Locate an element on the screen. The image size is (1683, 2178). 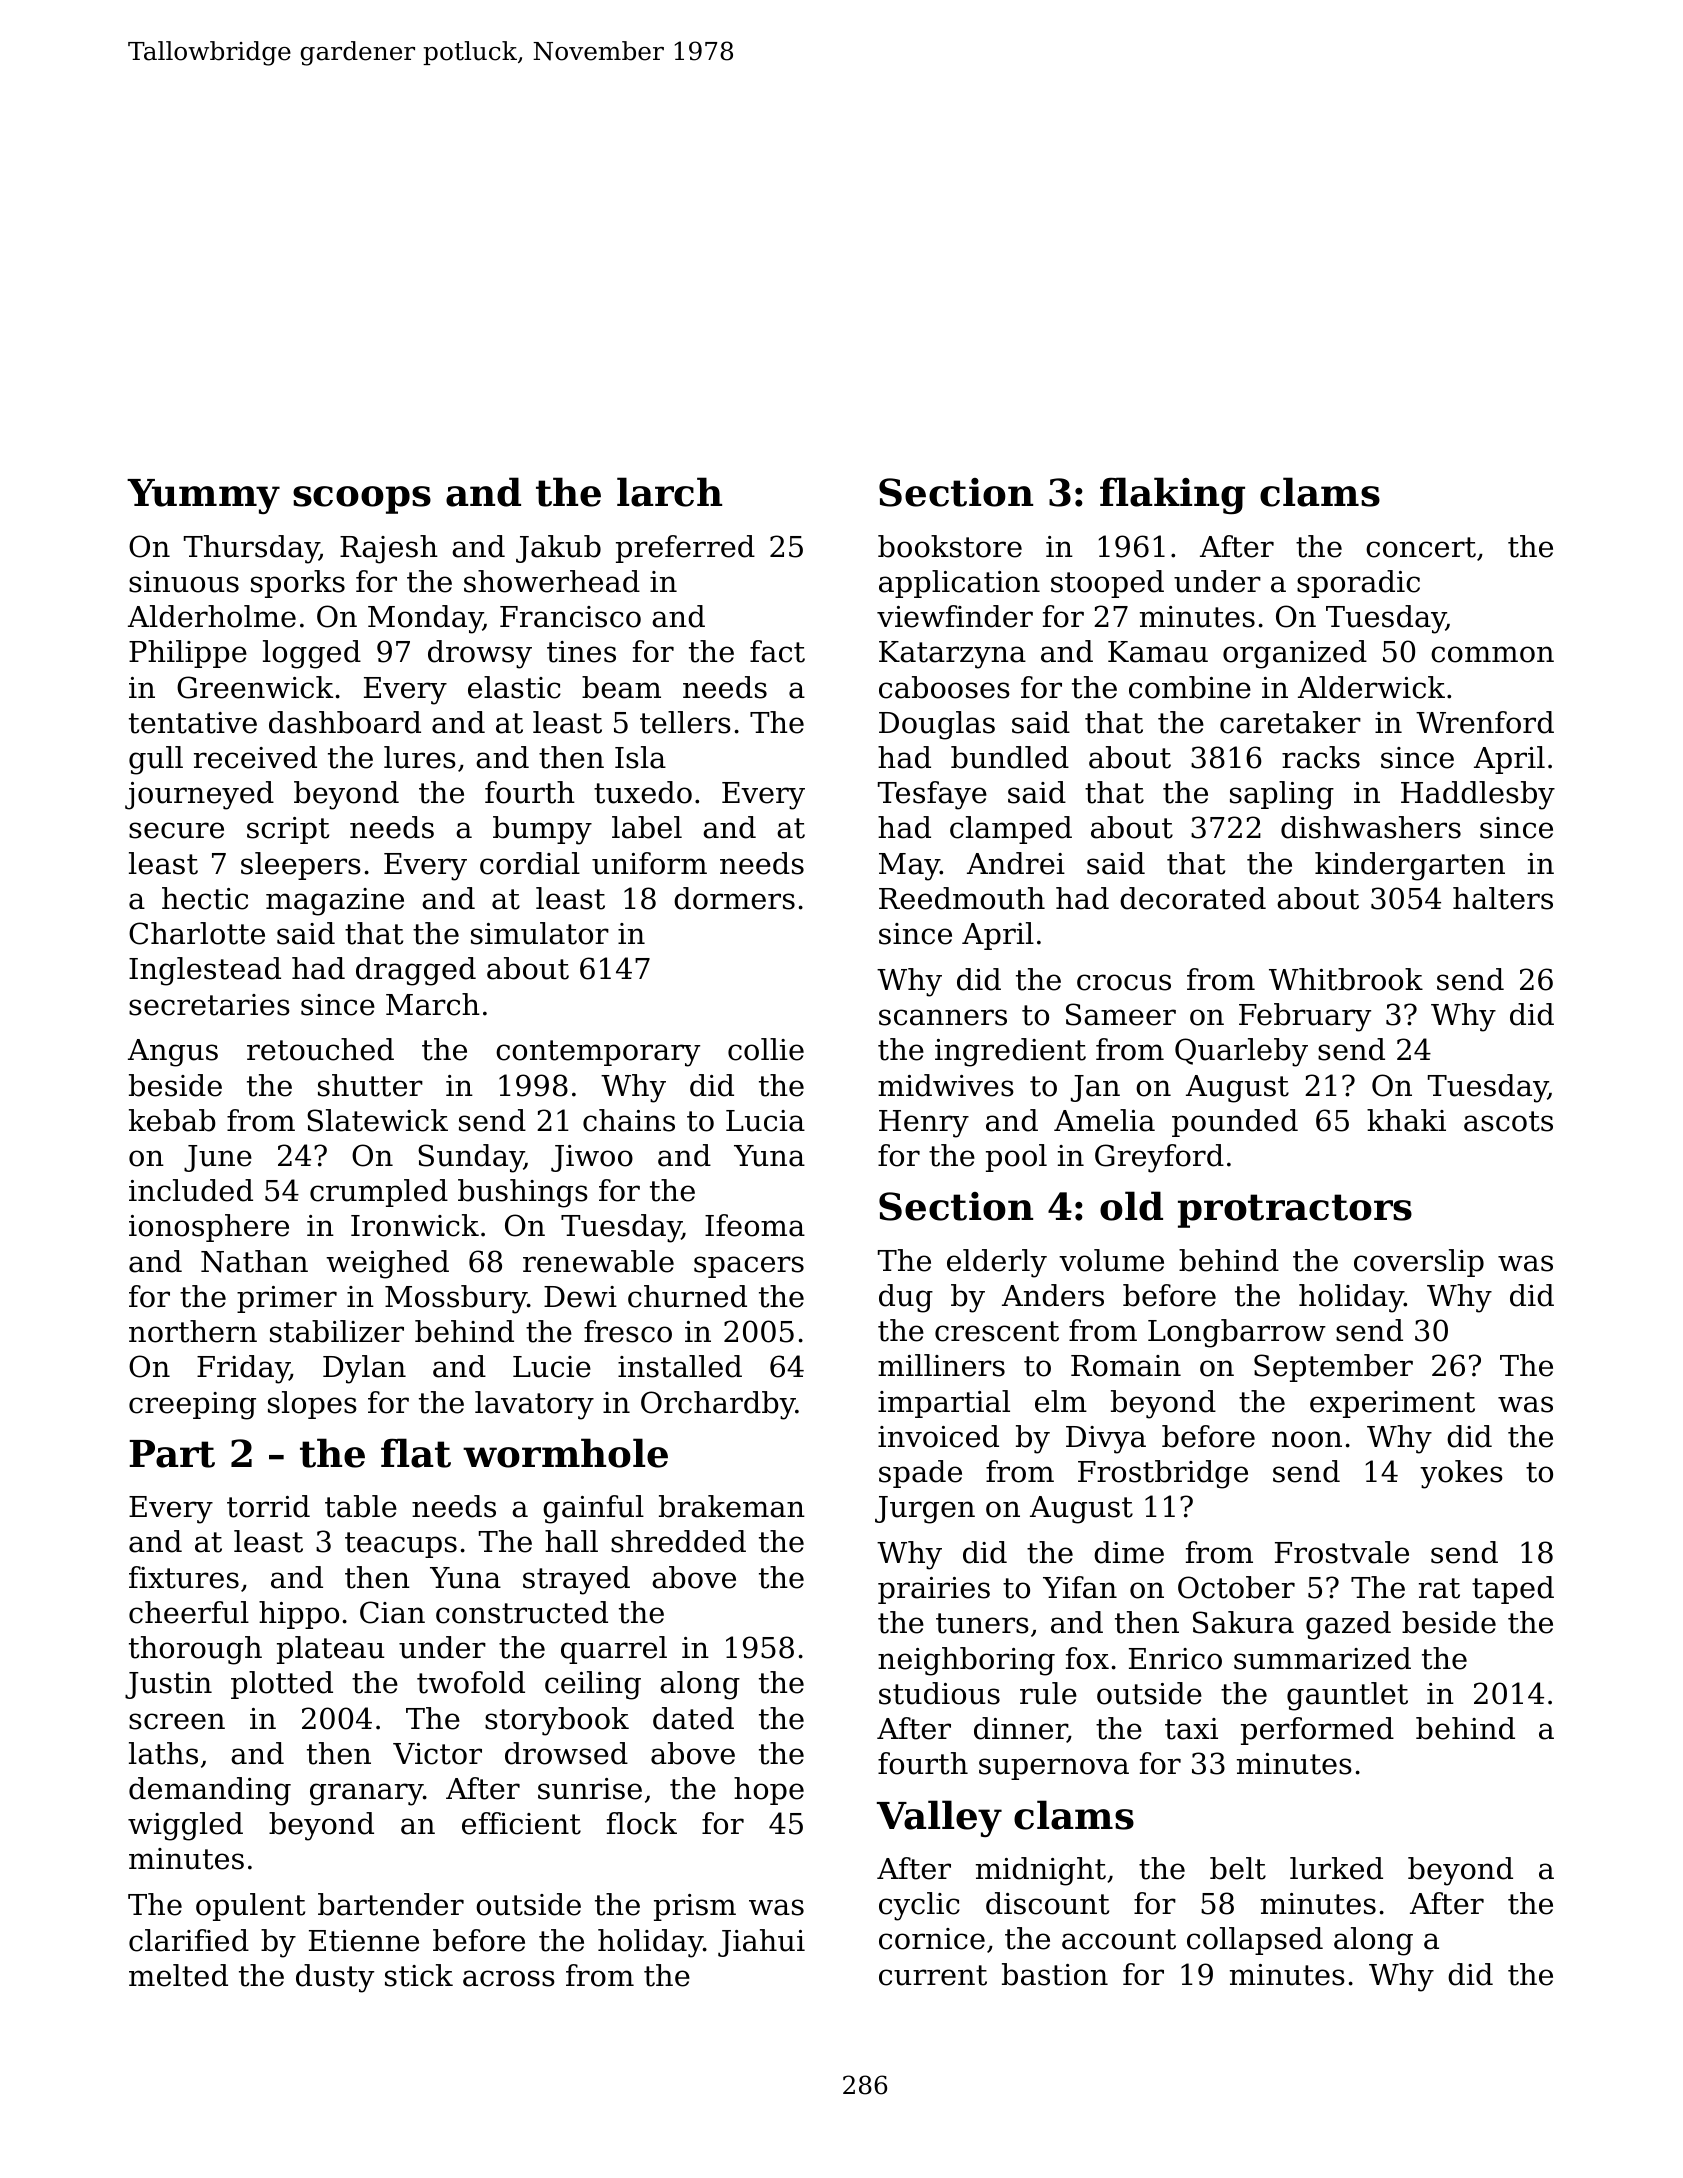
concert is located at coordinates (1421, 547).
